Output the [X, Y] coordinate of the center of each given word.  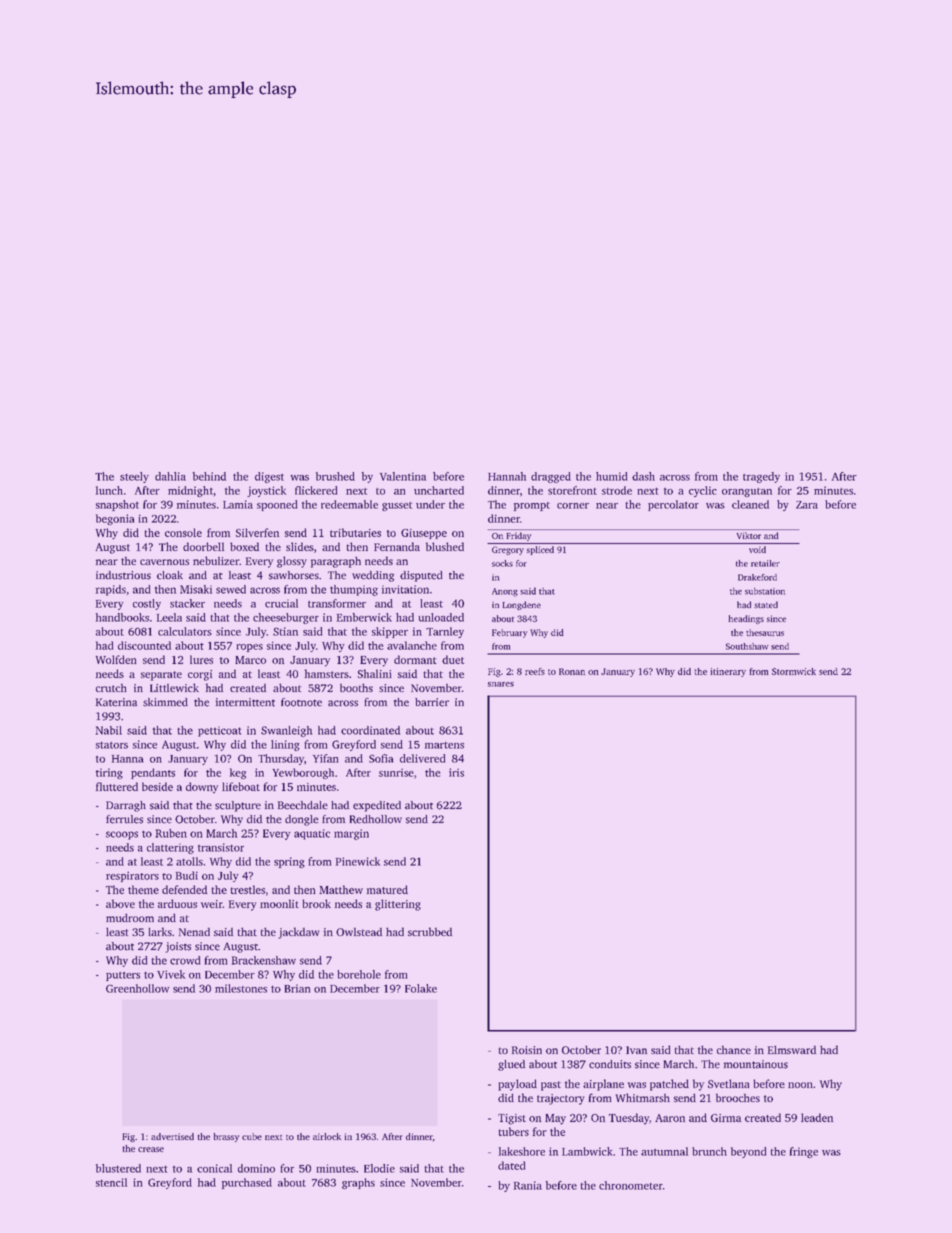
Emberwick [364, 617]
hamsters [327, 673]
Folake [421, 988]
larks [160, 931]
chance [734, 1050]
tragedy [761, 477]
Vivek [171, 974]
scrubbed [430, 931]
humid [611, 476]
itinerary [728, 672]
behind [209, 476]
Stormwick [794, 671]
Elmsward [792, 1049]
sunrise [396, 772]
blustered [118, 1168]
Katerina [116, 702]
